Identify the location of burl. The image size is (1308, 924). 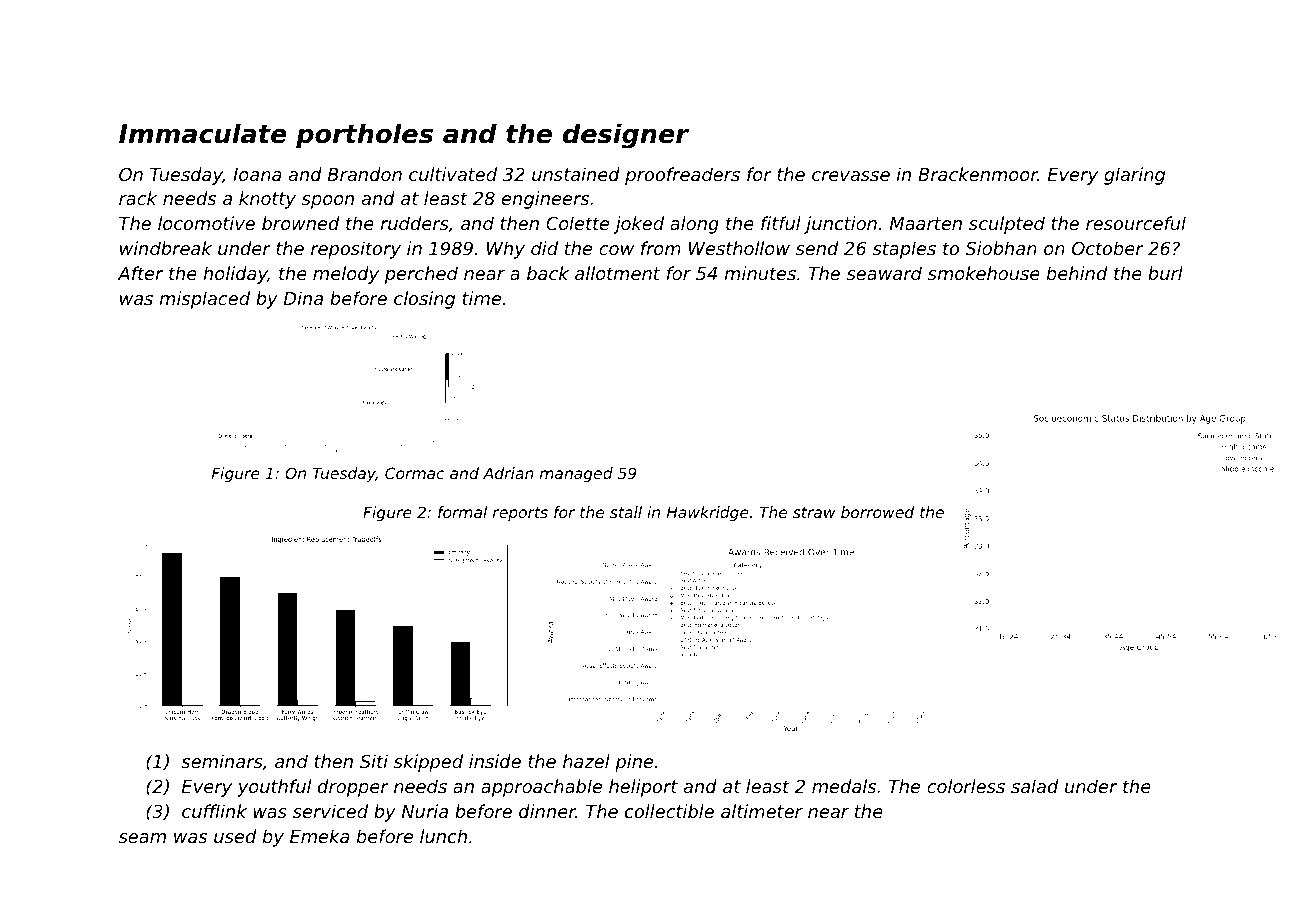
(1165, 273).
